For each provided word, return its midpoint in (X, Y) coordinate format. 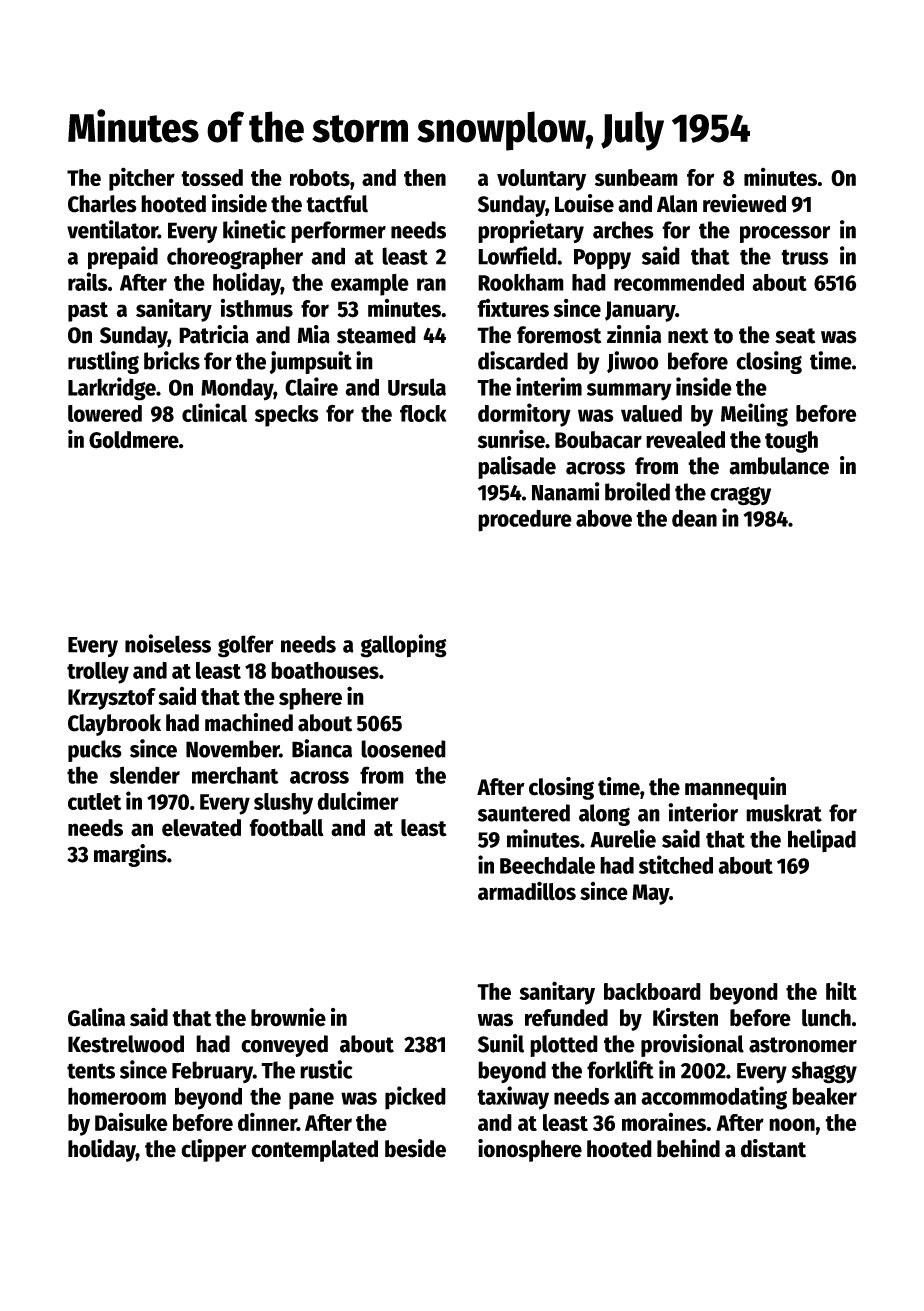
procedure (525, 520)
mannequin (735, 788)
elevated (201, 828)
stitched (676, 864)
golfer (246, 646)
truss (805, 257)
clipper (213, 1150)
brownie (288, 1017)
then (425, 177)
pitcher (142, 179)
